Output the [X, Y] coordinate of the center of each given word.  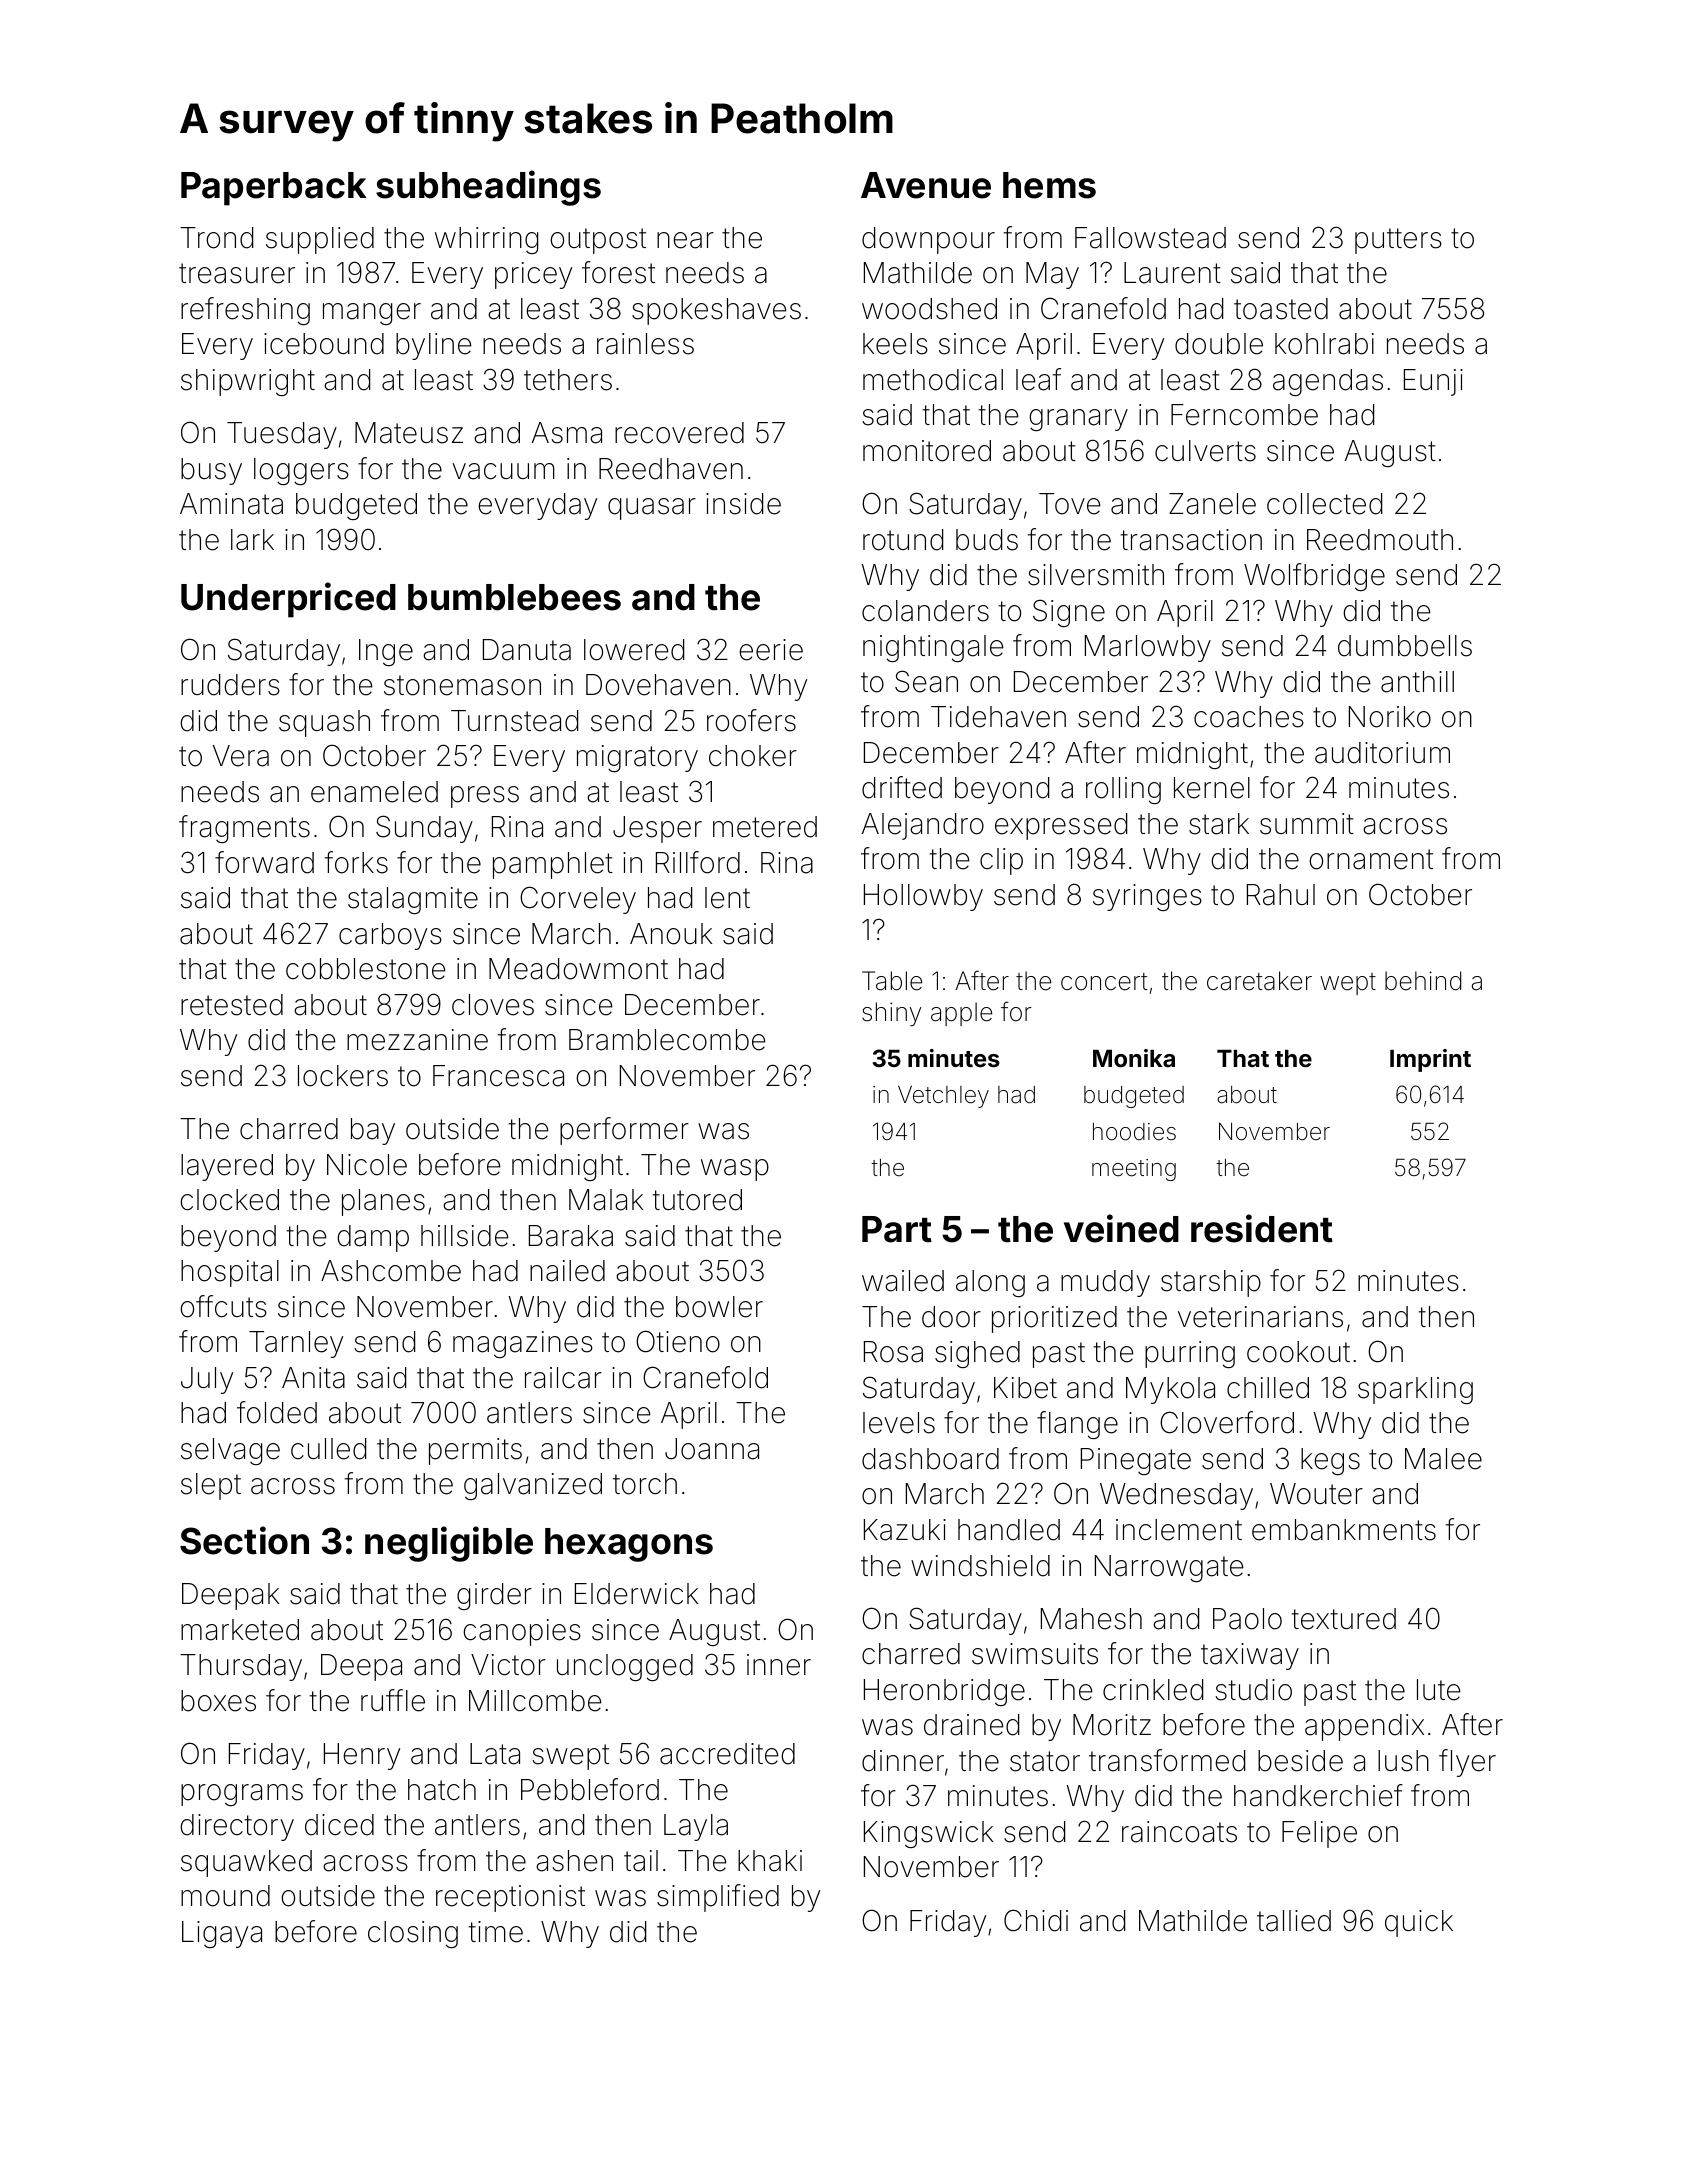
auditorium [1382, 753]
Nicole [367, 1165]
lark [252, 540]
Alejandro [923, 826]
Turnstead [514, 721]
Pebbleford [590, 1789]
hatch [442, 1790]
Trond [216, 238]
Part [897, 1229]
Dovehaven [658, 685]
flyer [1467, 1763]
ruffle [393, 1700]
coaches [1249, 717]
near [685, 240]
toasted [1281, 309]
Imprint [1430, 1060]
